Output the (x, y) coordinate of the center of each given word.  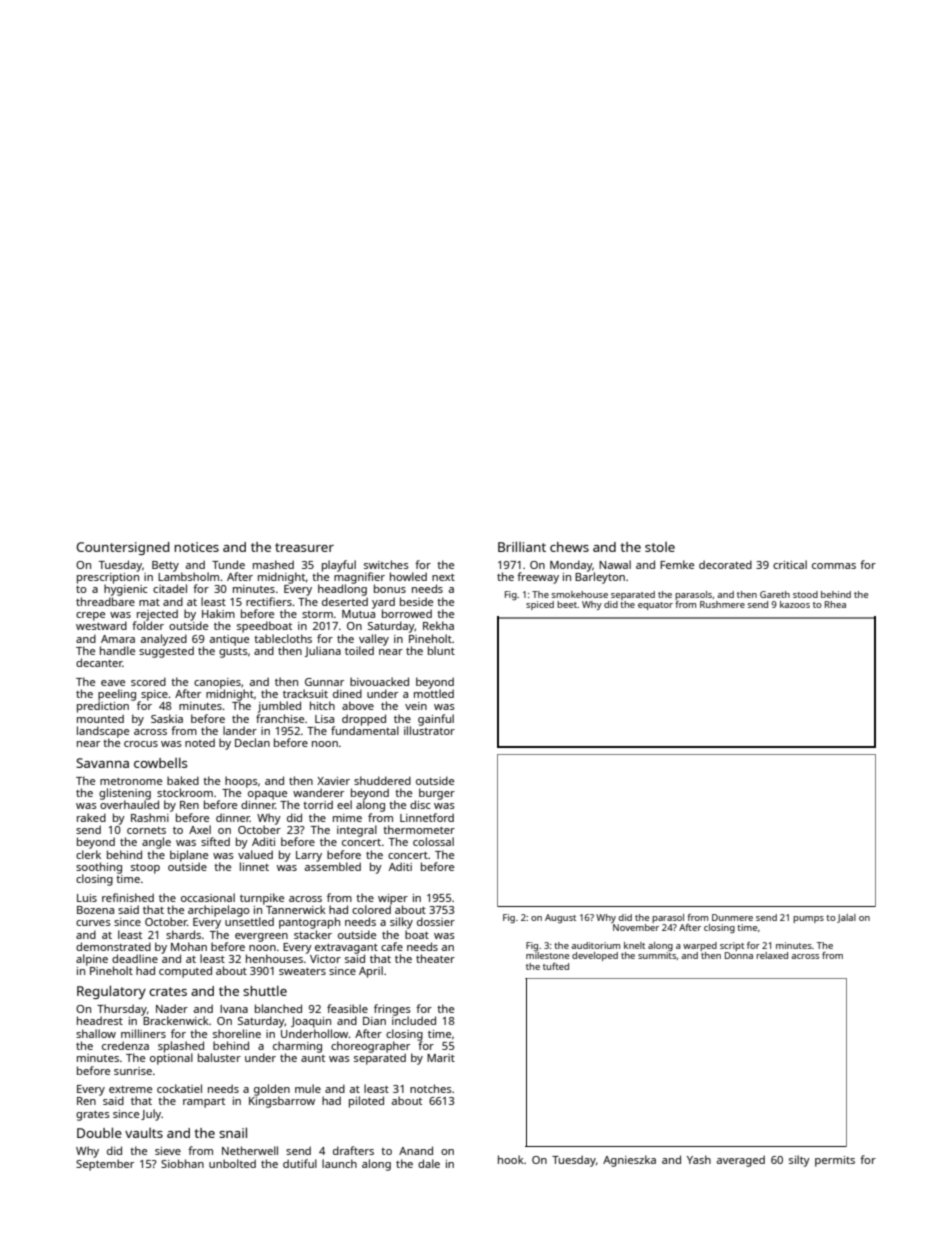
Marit (441, 1058)
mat (149, 602)
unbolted (232, 1163)
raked (91, 817)
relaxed (772, 955)
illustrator (429, 730)
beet (567, 604)
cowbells (160, 762)
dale (429, 1163)
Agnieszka (629, 1161)
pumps (808, 919)
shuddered (382, 780)
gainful (436, 720)
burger (437, 794)
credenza (125, 1045)
